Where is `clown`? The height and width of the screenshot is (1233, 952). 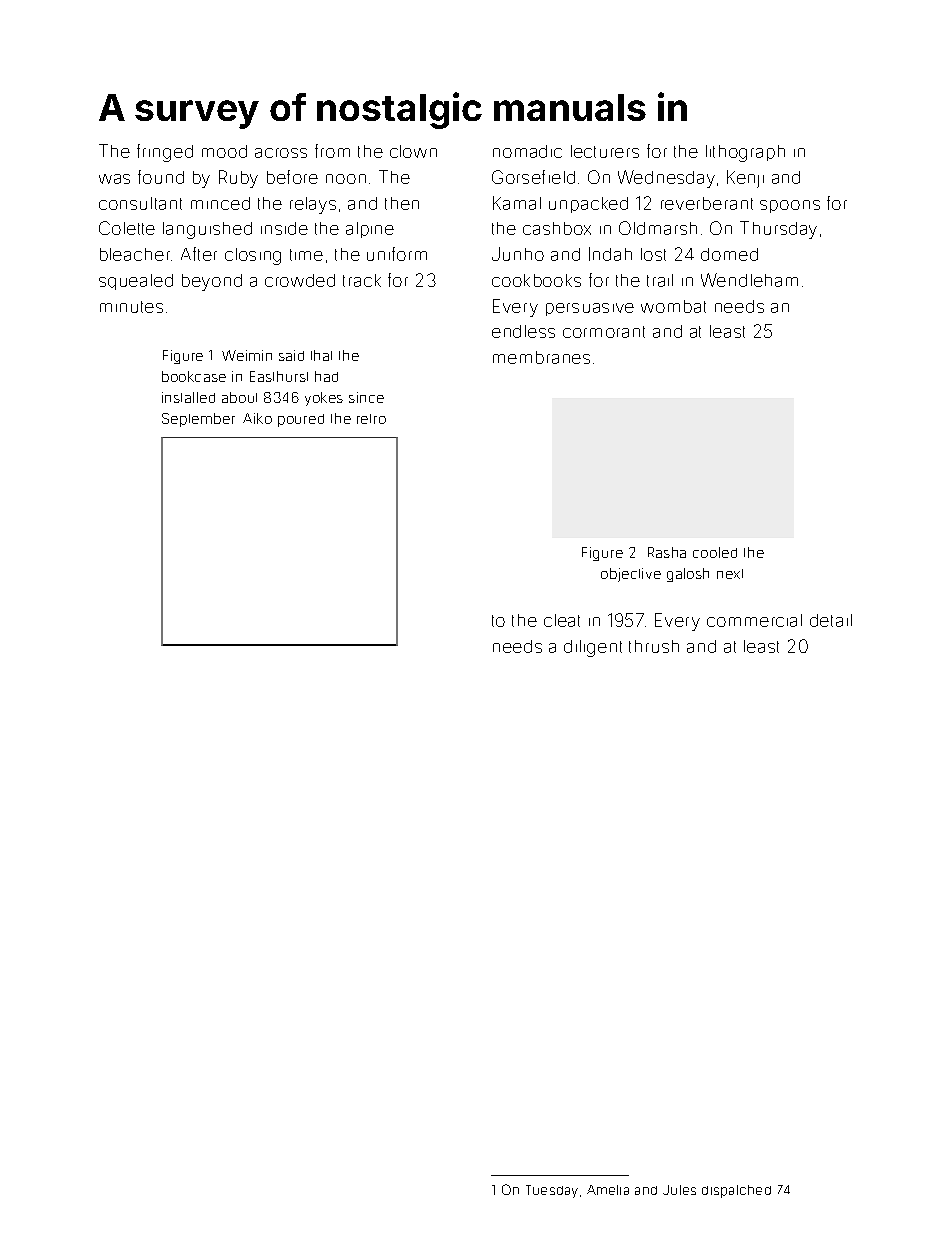 clown is located at coordinates (413, 151).
